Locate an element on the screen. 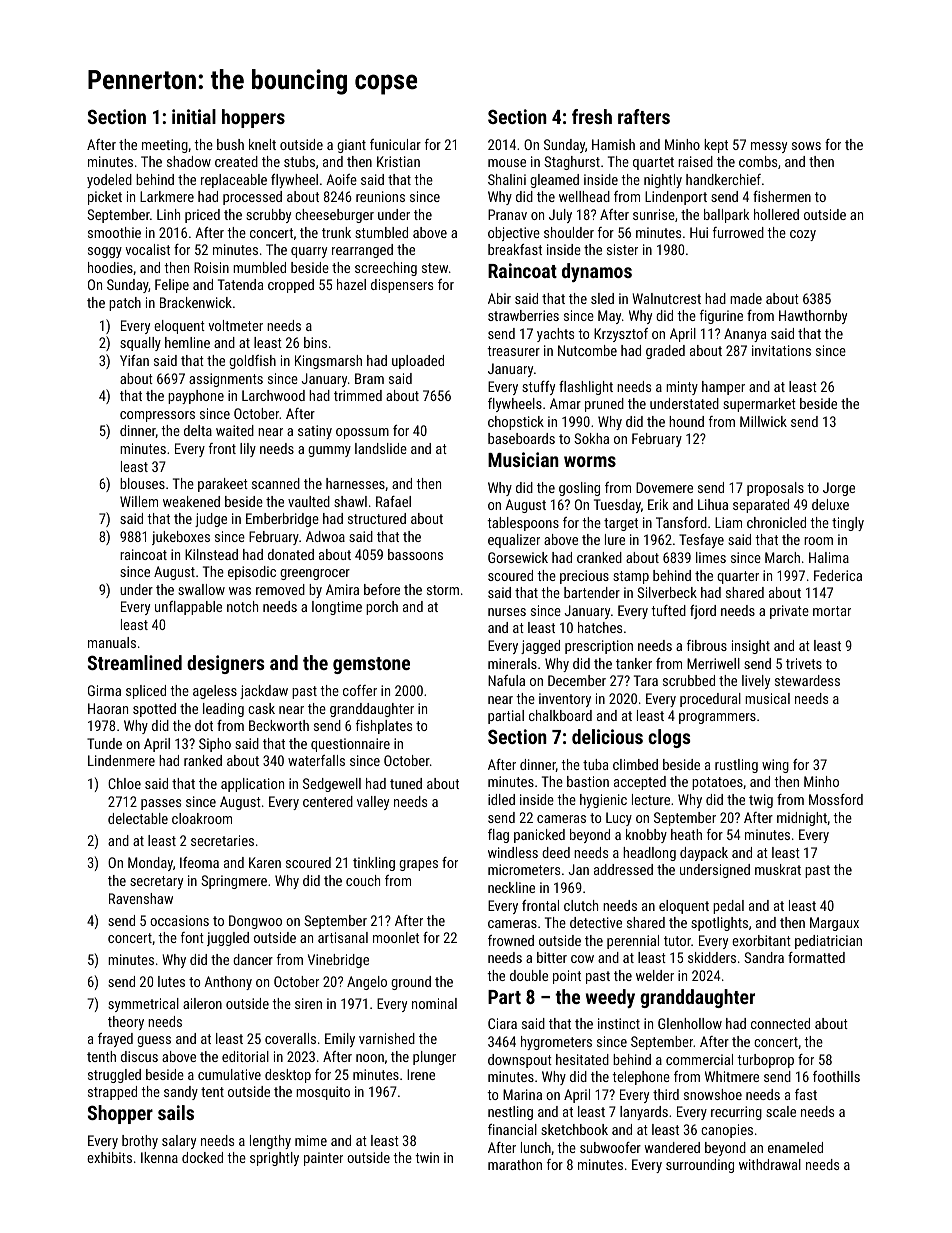 This screenshot has width=952, height=1233. yodeled is located at coordinates (109, 181).
